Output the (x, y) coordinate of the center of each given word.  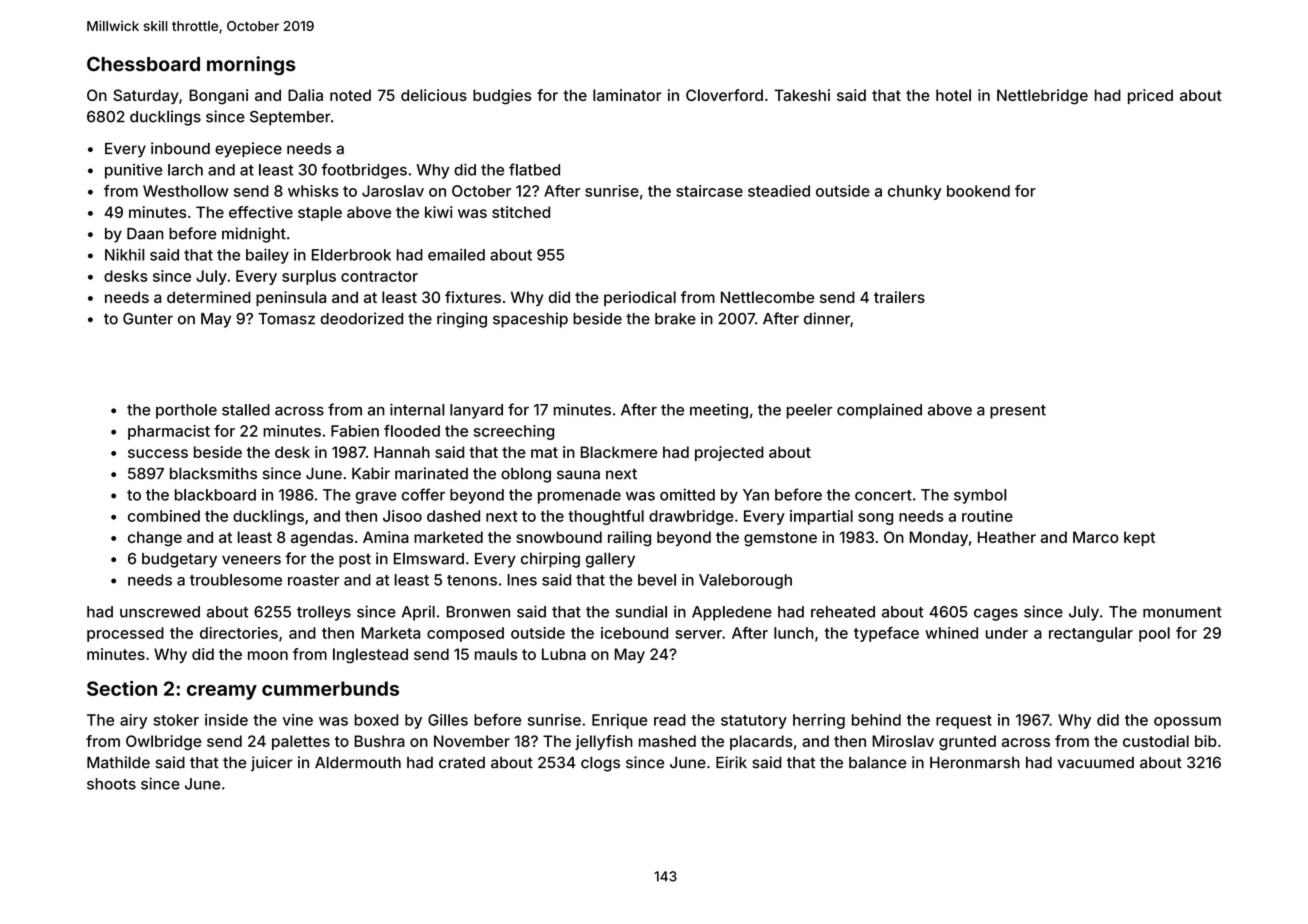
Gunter (148, 319)
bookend (978, 191)
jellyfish (604, 742)
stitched (521, 212)
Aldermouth (358, 762)
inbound (180, 148)
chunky (914, 192)
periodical (640, 298)
